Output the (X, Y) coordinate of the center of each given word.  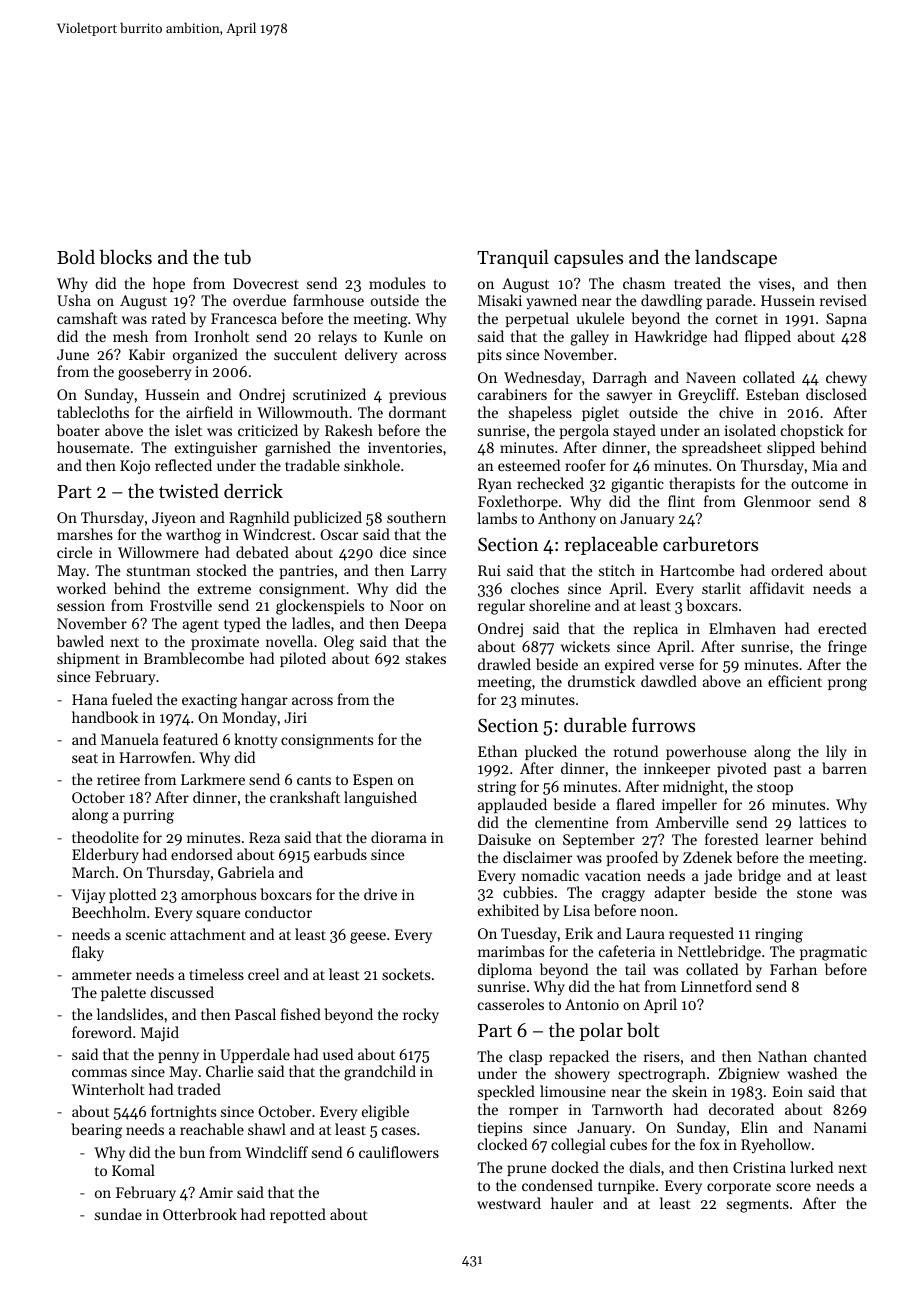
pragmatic (833, 953)
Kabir (147, 354)
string (497, 788)
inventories (405, 447)
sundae (118, 1214)
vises (775, 283)
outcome (819, 484)
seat (85, 758)
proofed (632, 858)
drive (380, 894)
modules (397, 283)
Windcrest (277, 534)
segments (758, 1206)
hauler (572, 1203)
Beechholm (109, 912)
